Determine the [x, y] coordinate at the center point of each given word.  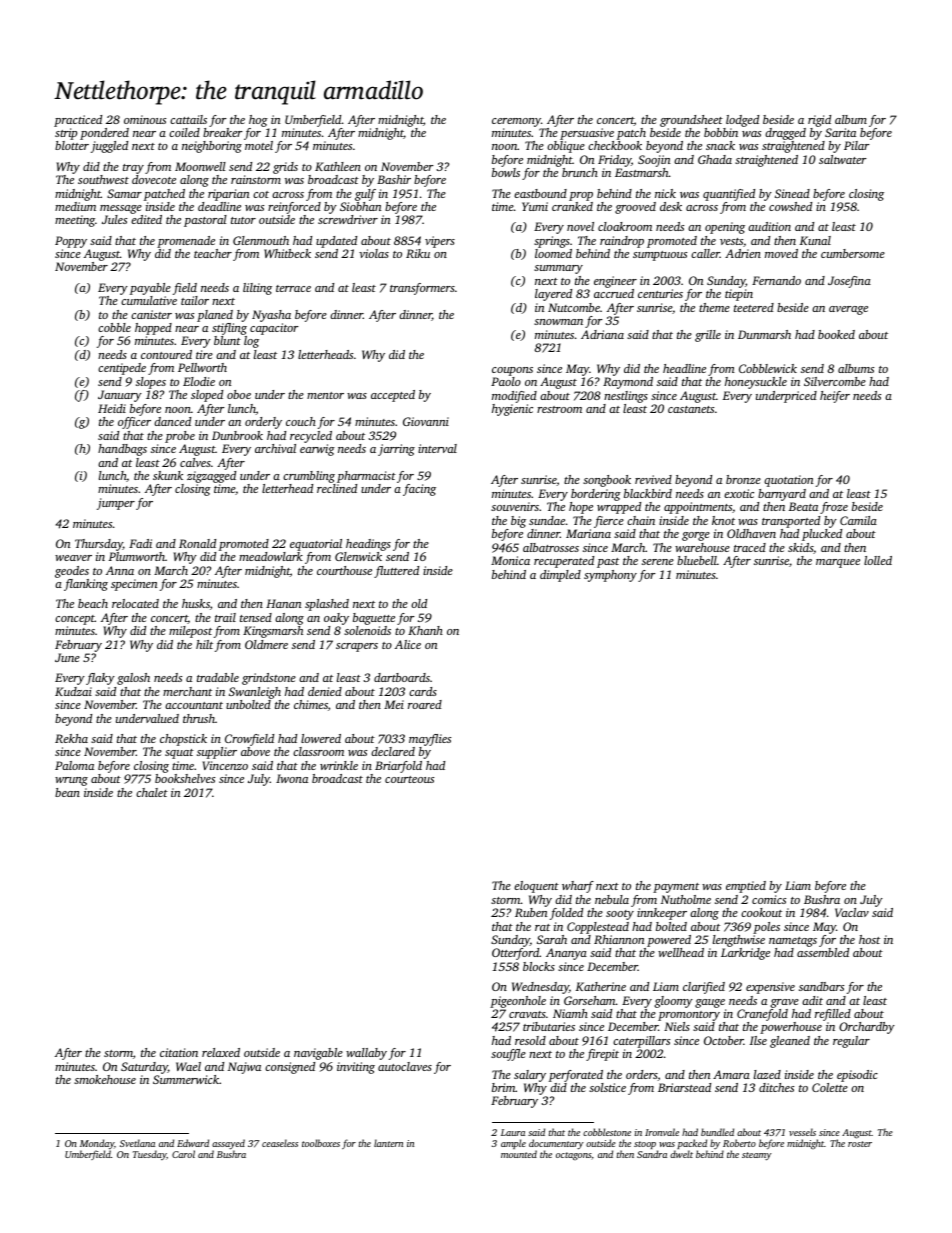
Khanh [425, 630]
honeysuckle [756, 383]
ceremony [516, 122]
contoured [166, 354]
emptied [746, 887]
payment [676, 888]
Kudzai [73, 691]
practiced [78, 121]
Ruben [531, 912]
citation [179, 1052]
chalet [152, 792]
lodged [742, 121]
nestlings [626, 397]
